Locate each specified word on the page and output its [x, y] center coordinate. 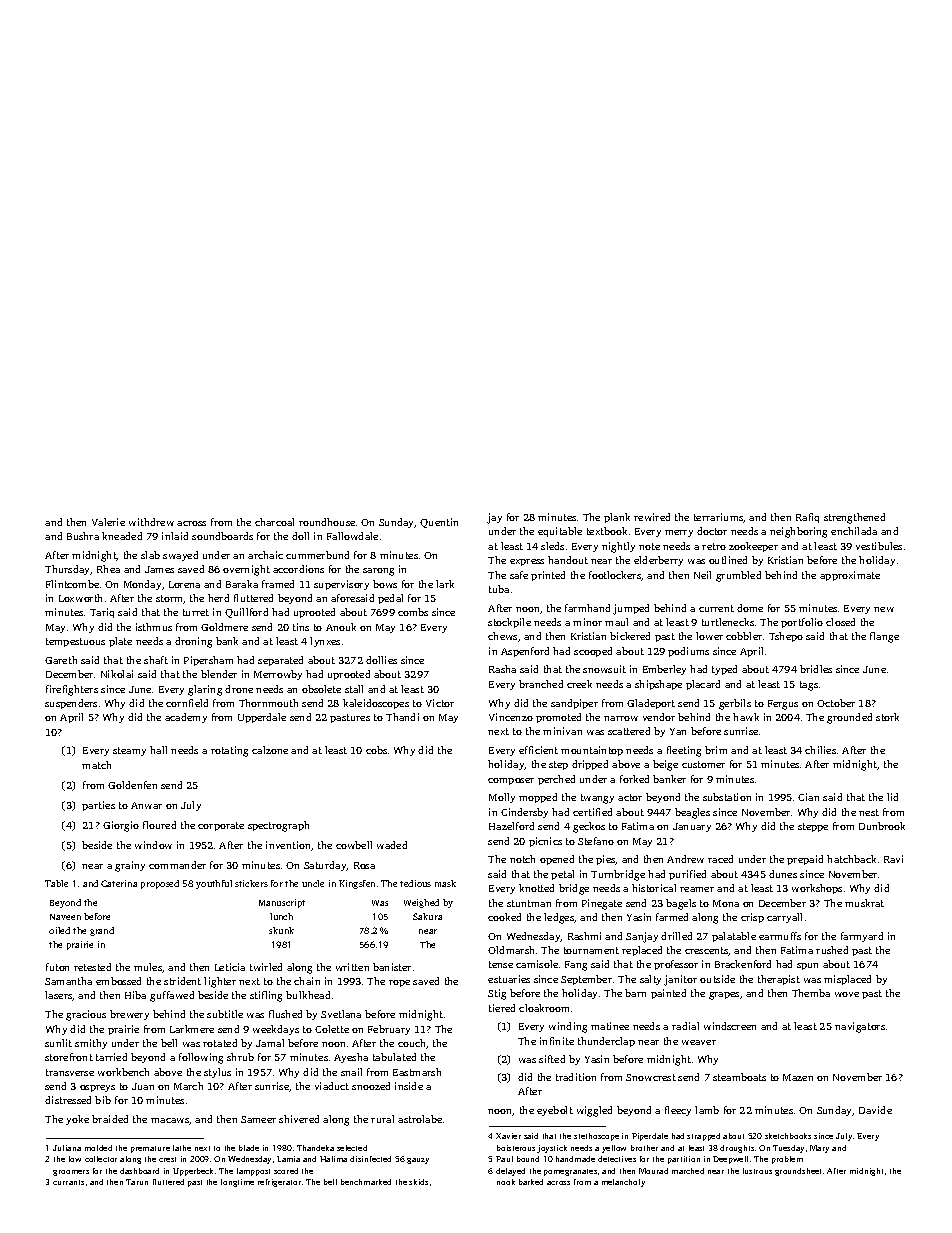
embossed [118, 981]
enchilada [854, 531]
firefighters [72, 690]
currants [68, 1182]
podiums [688, 652]
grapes [724, 996]
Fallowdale [352, 536]
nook [506, 1182]
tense [501, 964]
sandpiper [574, 704]
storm [170, 599]
